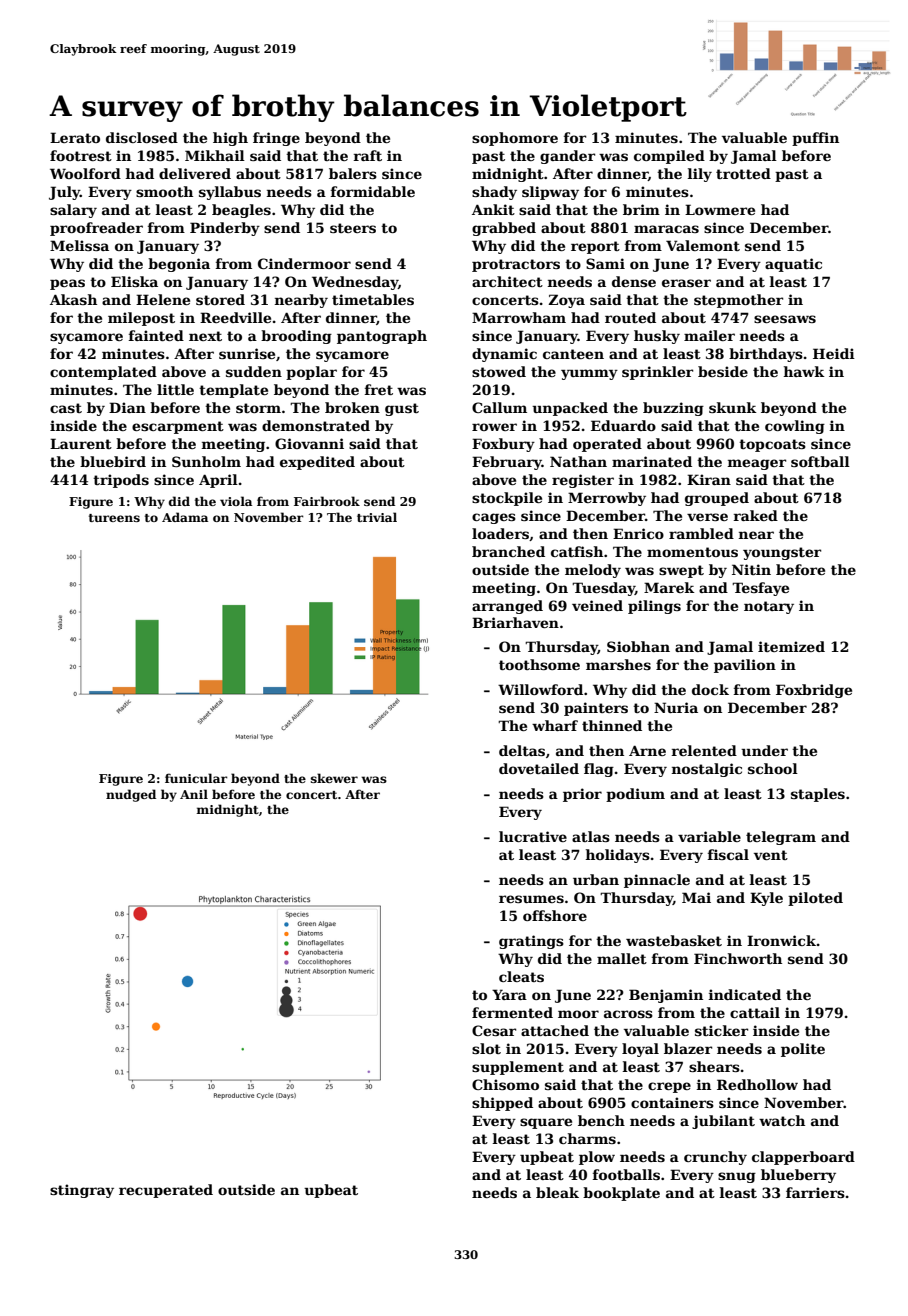 The width and height of the screenshot is (908, 1316). What do you see at coordinates (114, 518) in the screenshot?
I see `tureens` at bounding box center [114, 518].
